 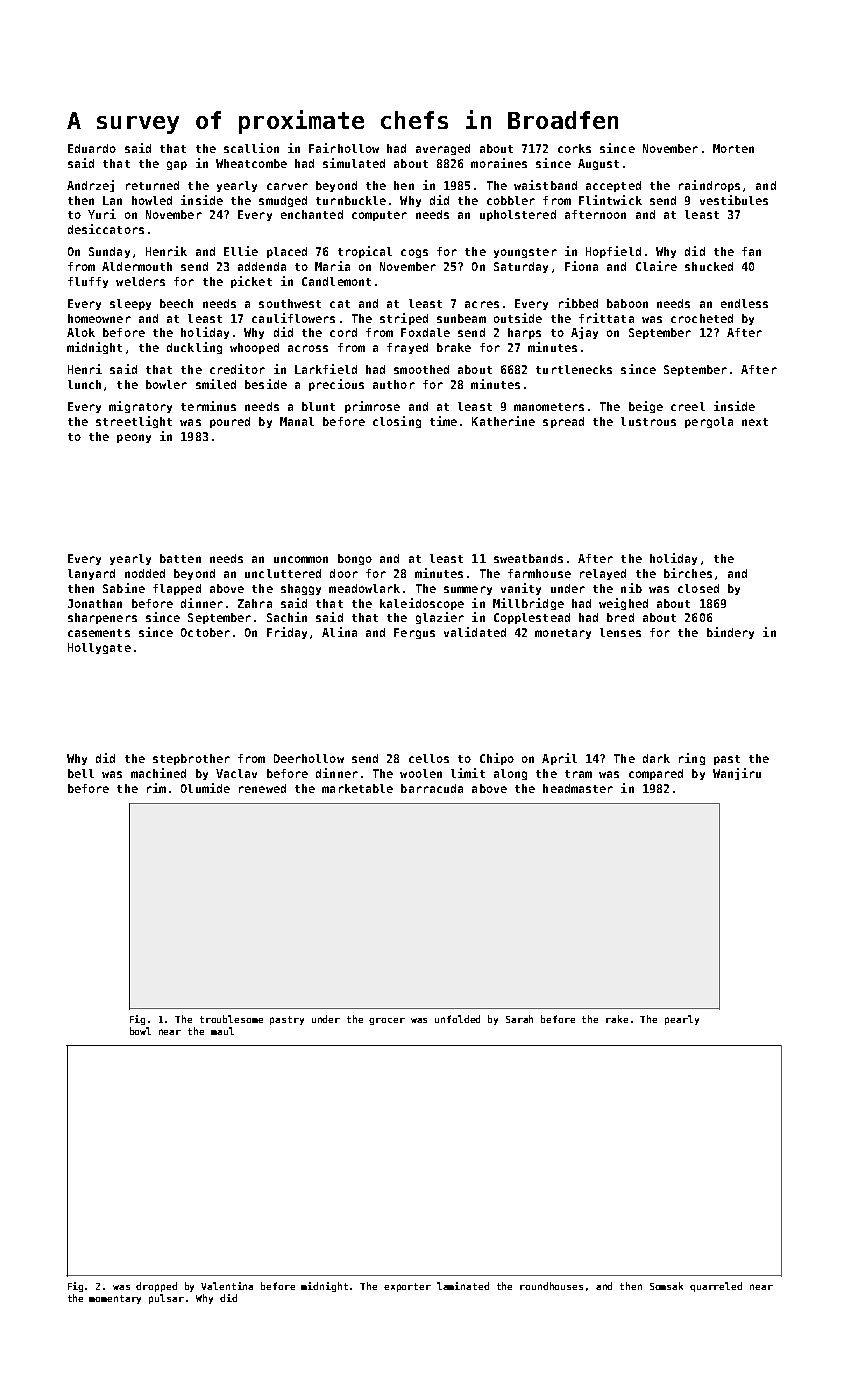 I want to click on closed, so click(x=698, y=588).
